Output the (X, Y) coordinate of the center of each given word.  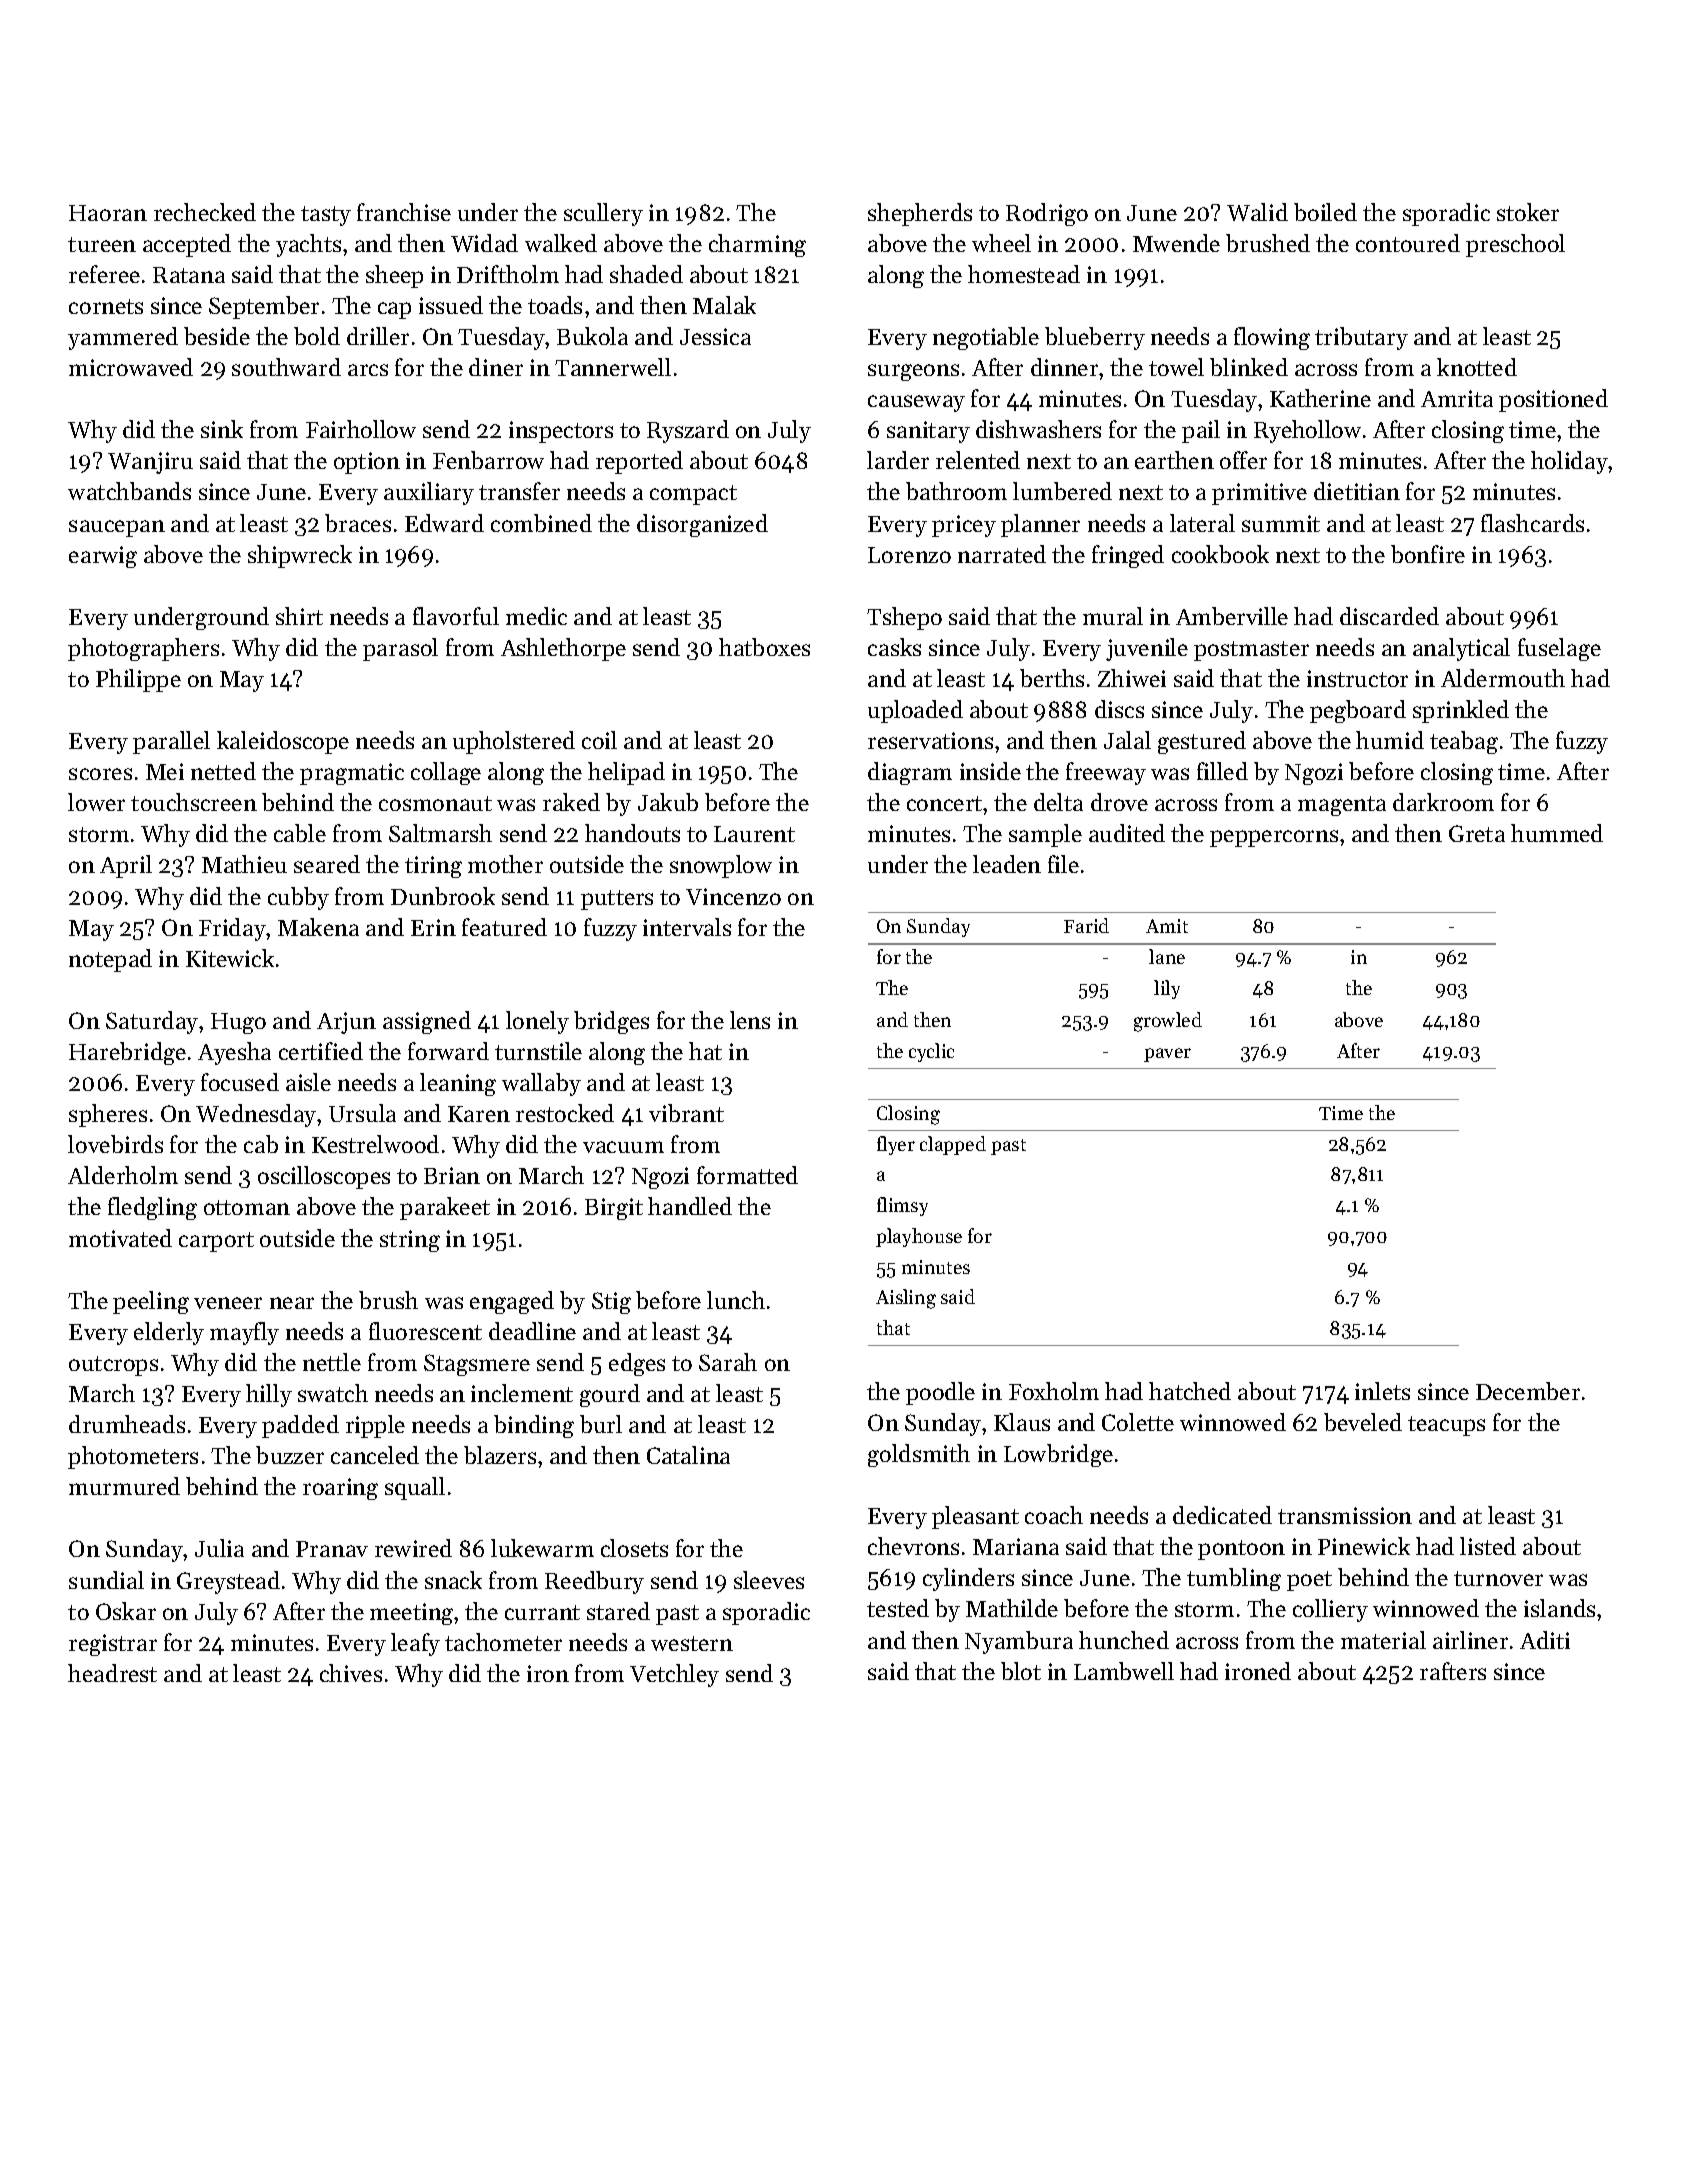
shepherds (920, 214)
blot (1021, 1671)
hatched (1190, 1391)
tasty (326, 216)
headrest (112, 1673)
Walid (1257, 212)
